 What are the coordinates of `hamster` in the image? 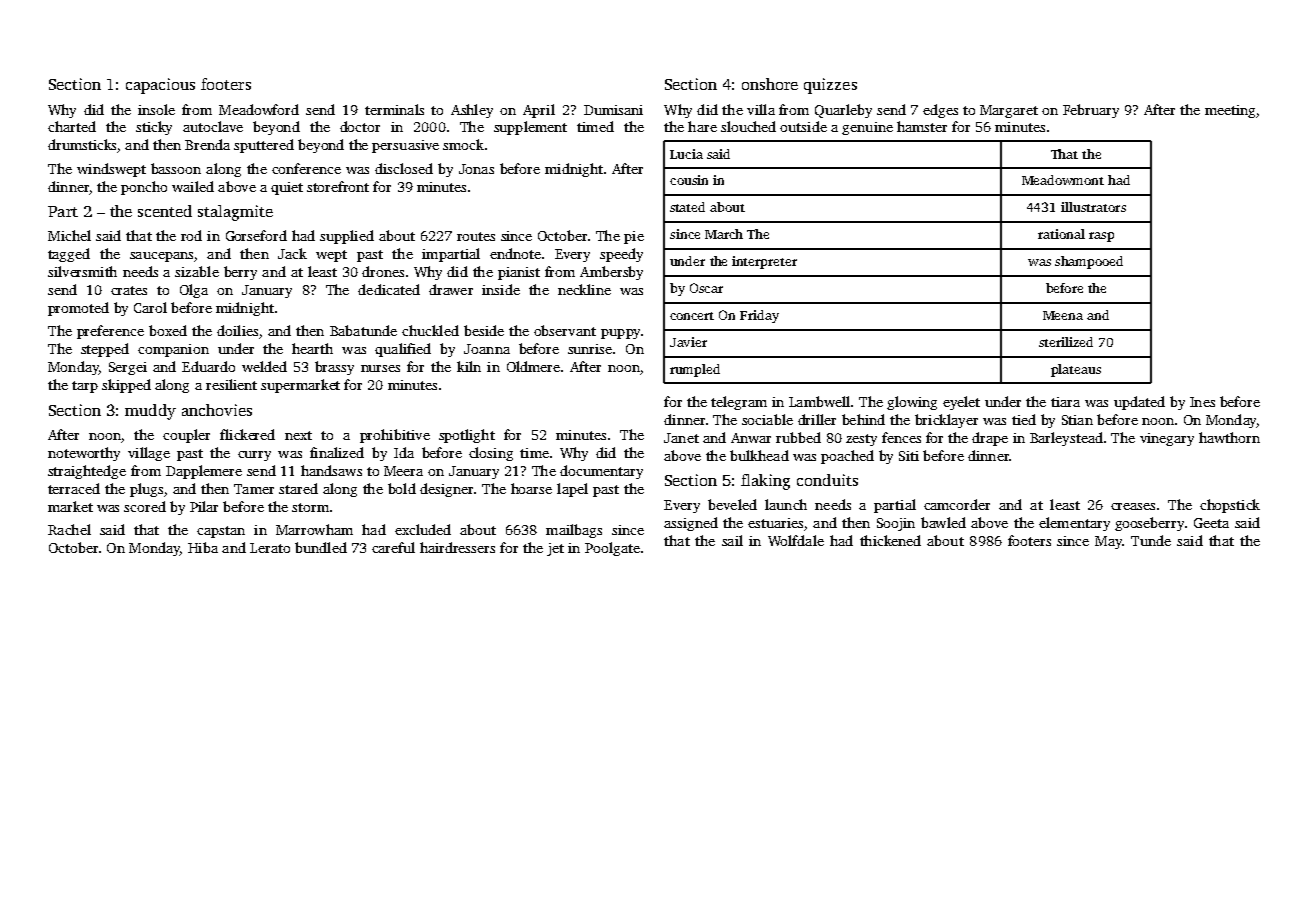 It's located at (922, 126).
